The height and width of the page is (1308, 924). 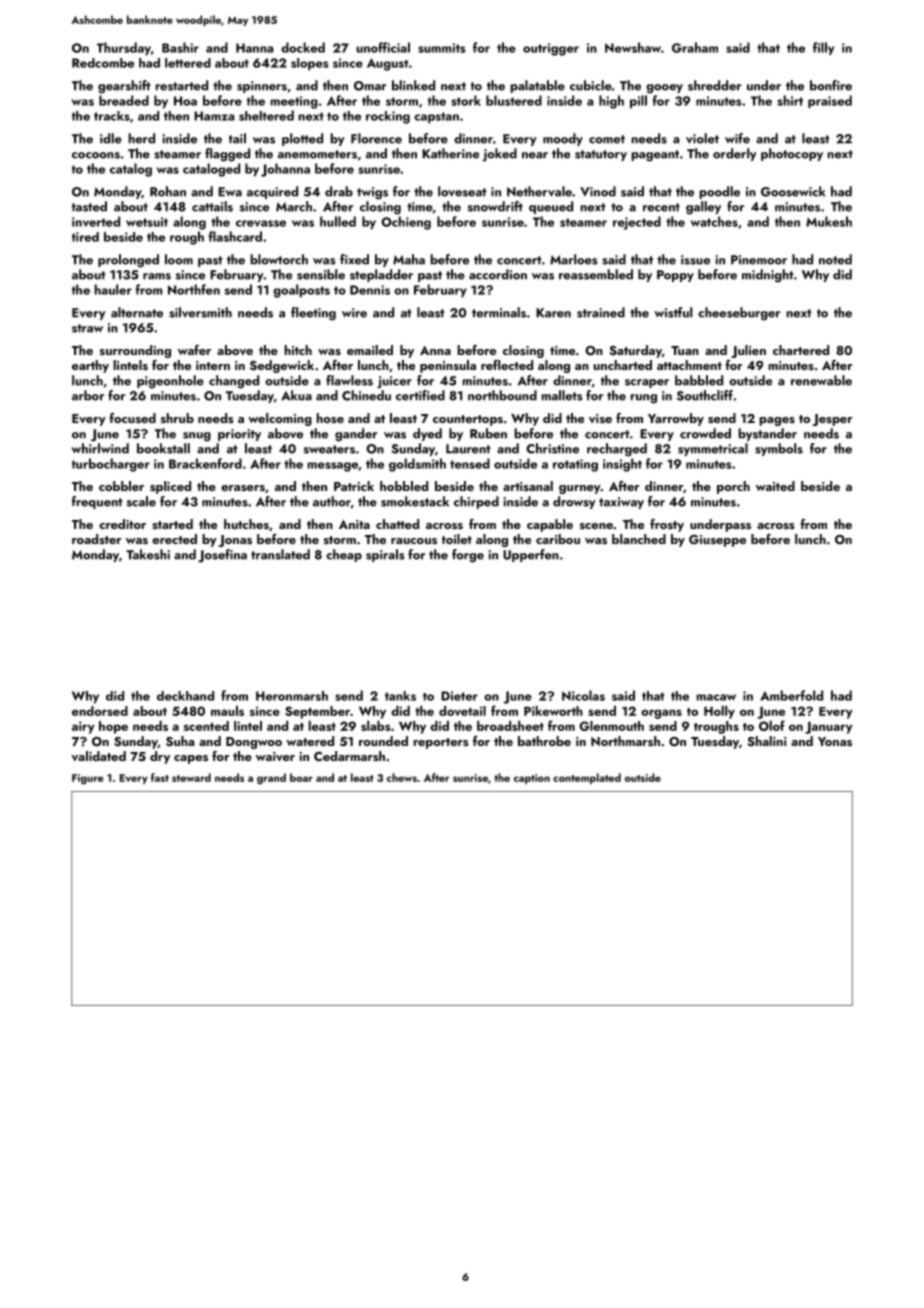 What do you see at coordinates (90, 366) in the page?
I see `earthy` at bounding box center [90, 366].
